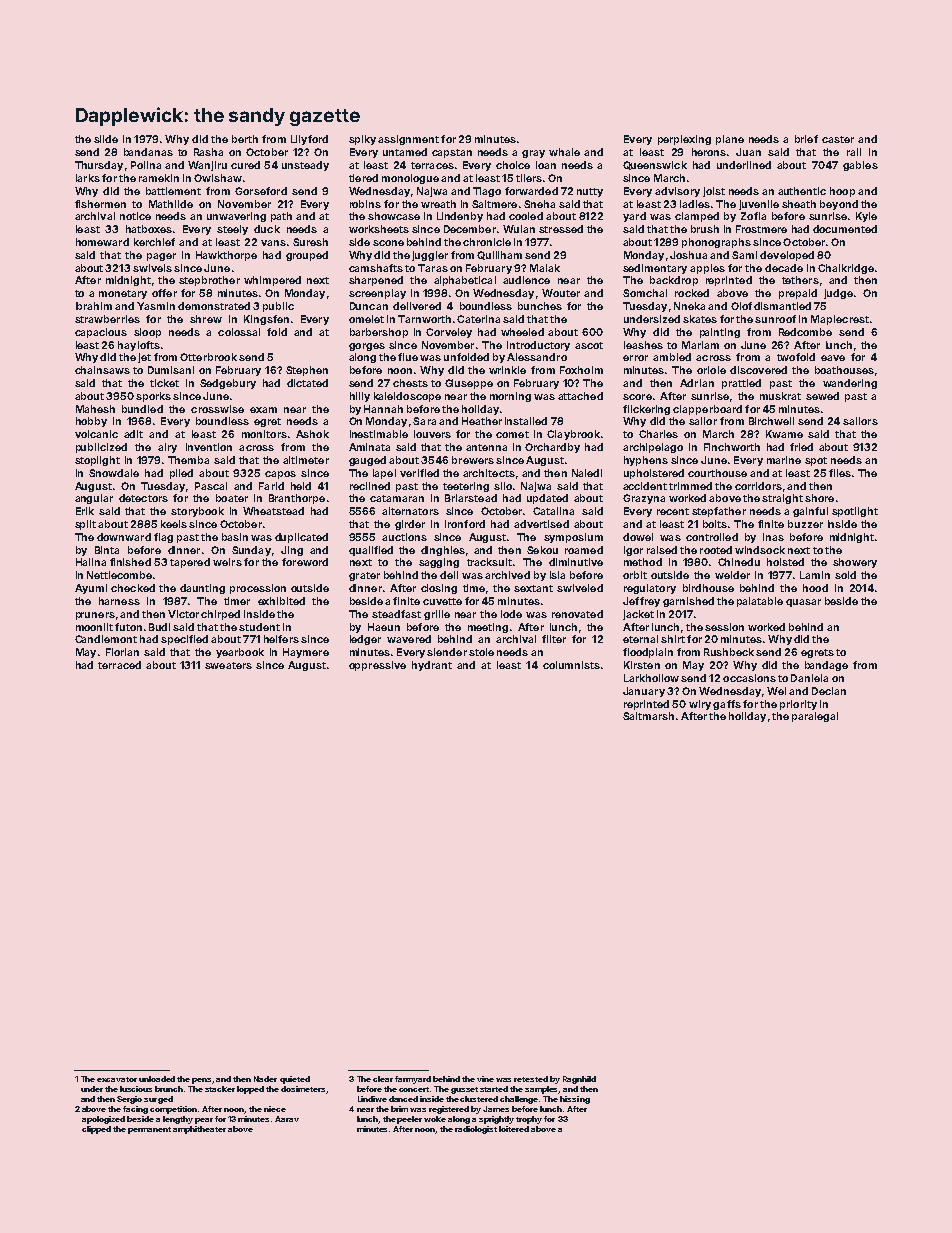 This page has width=952, height=1233. What do you see at coordinates (638, 615) in the page?
I see `jacket` at bounding box center [638, 615].
